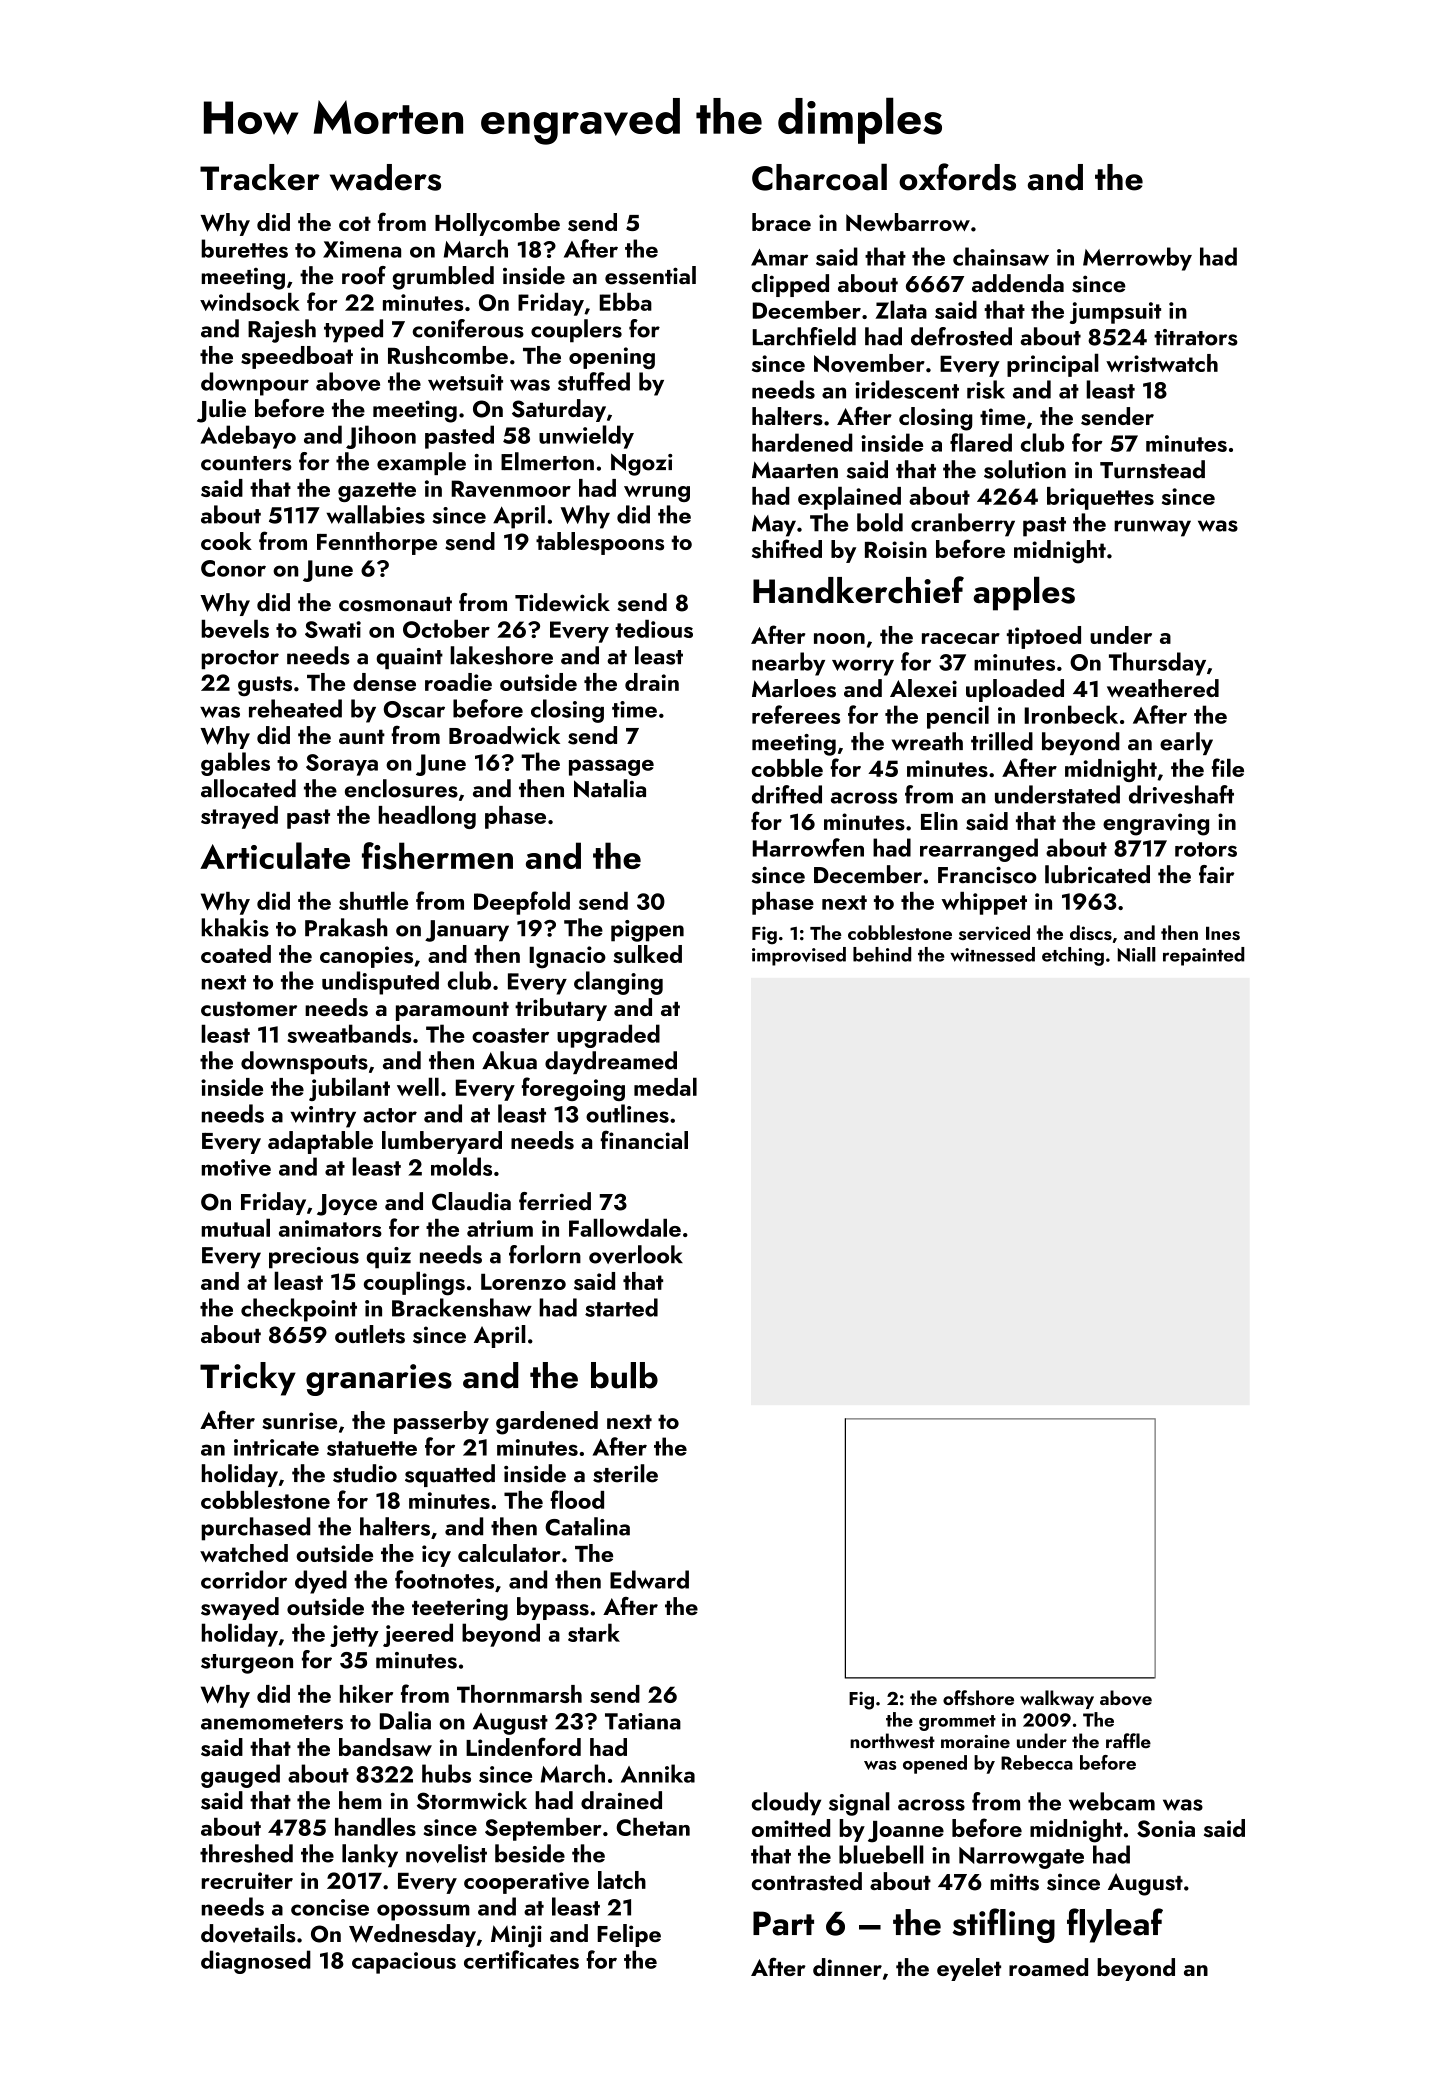  I want to click on studio, so click(365, 1473).
